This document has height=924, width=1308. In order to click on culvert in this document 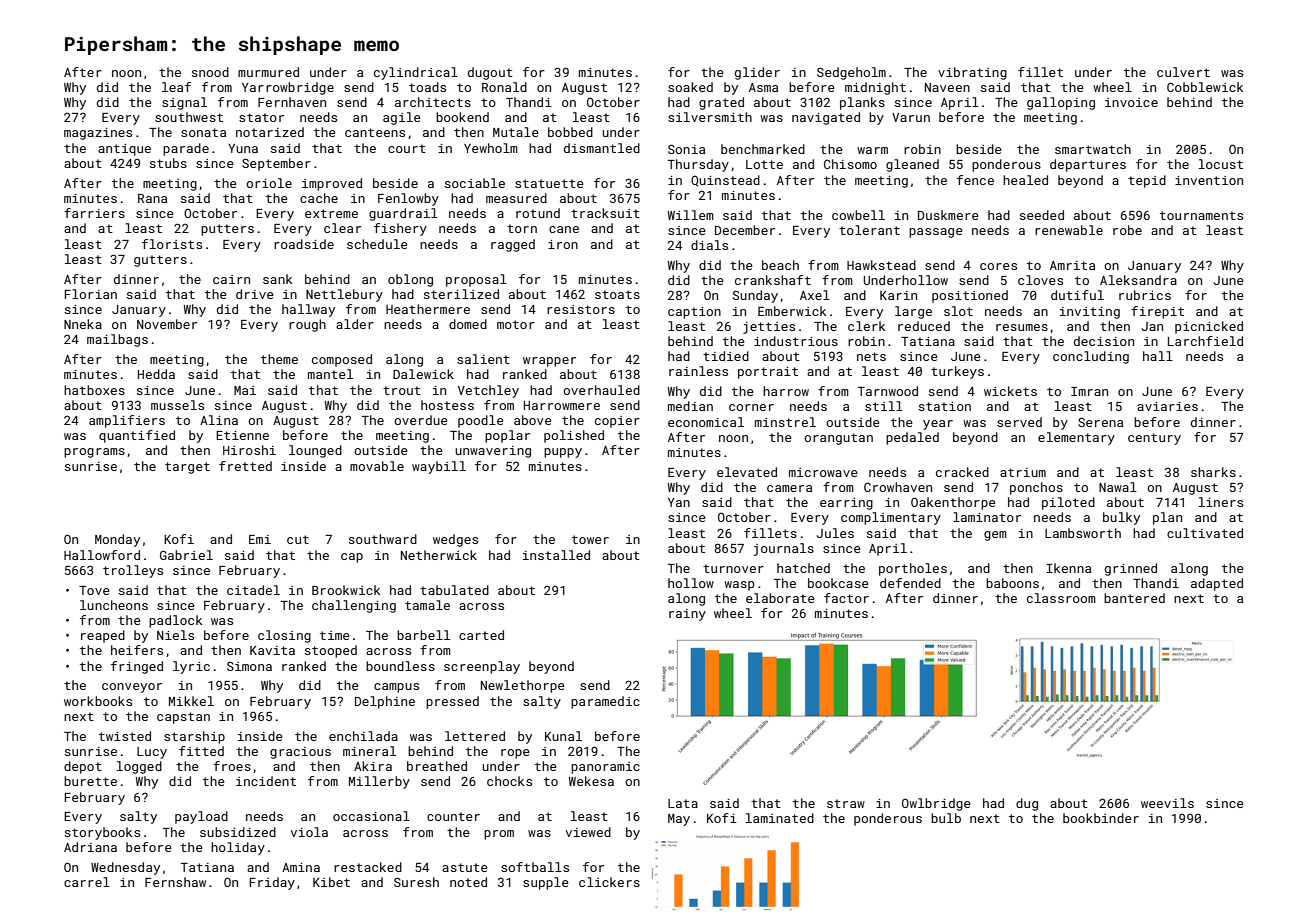, I will do `click(1183, 72)`.
